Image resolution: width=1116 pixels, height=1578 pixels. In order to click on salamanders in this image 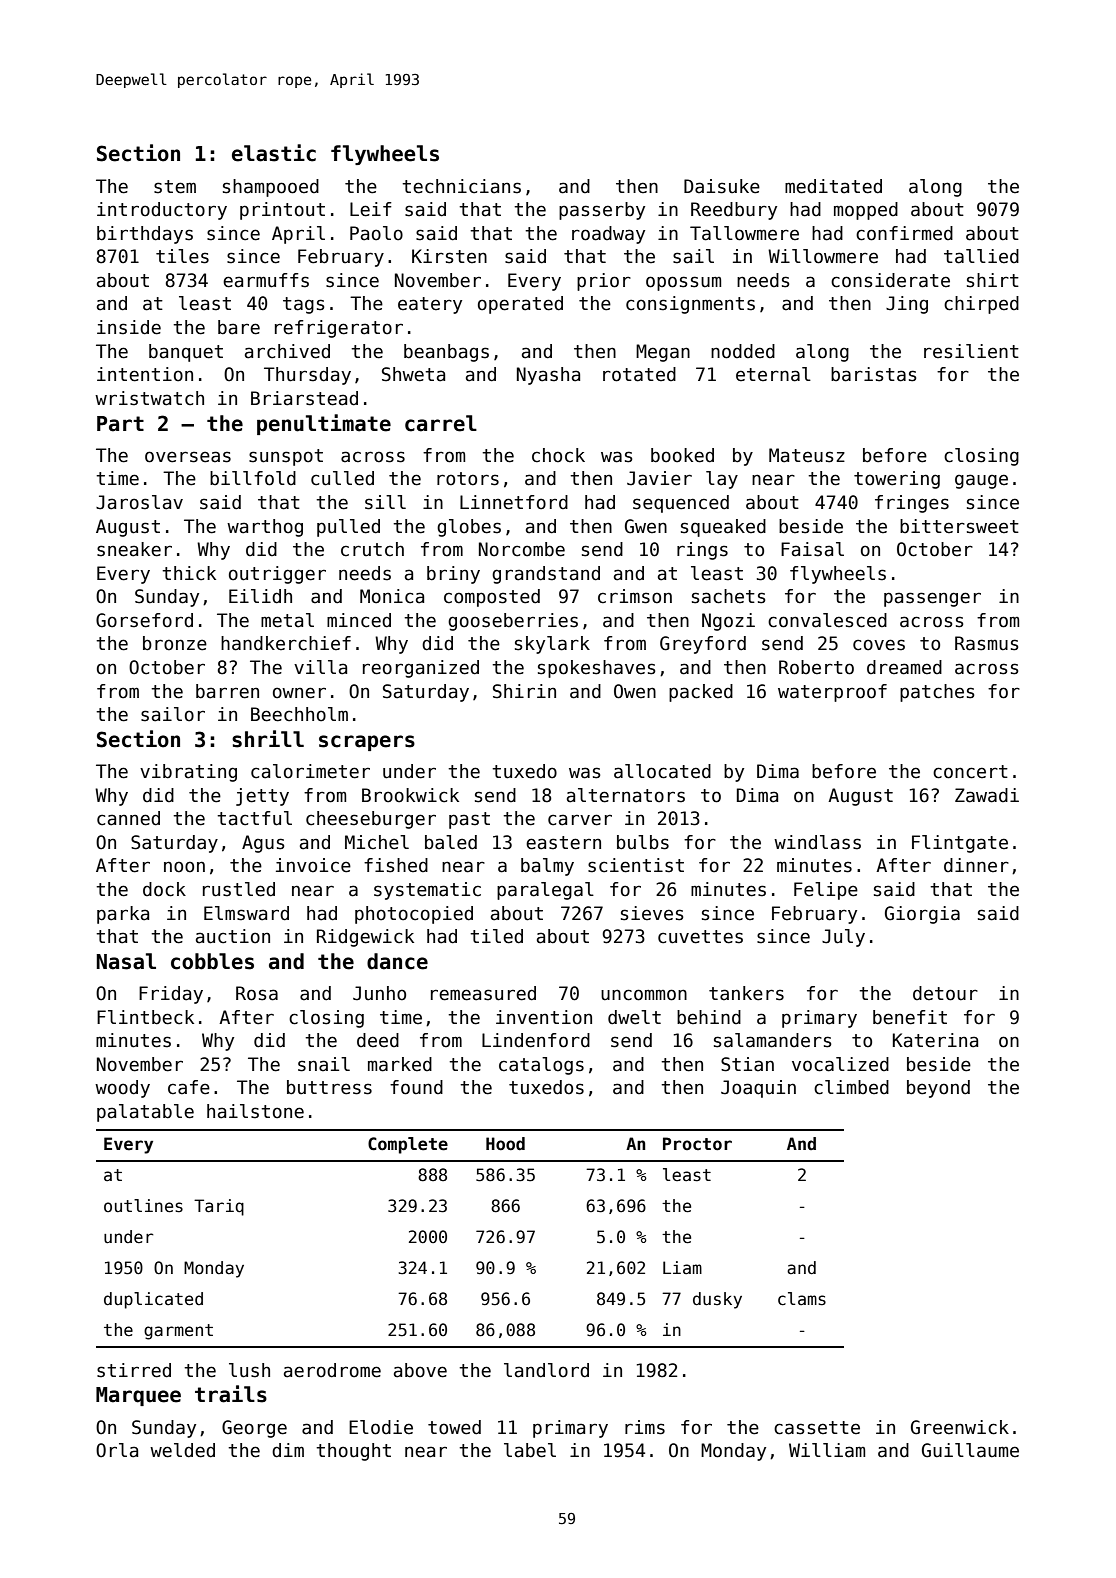, I will do `click(773, 1040)`.
